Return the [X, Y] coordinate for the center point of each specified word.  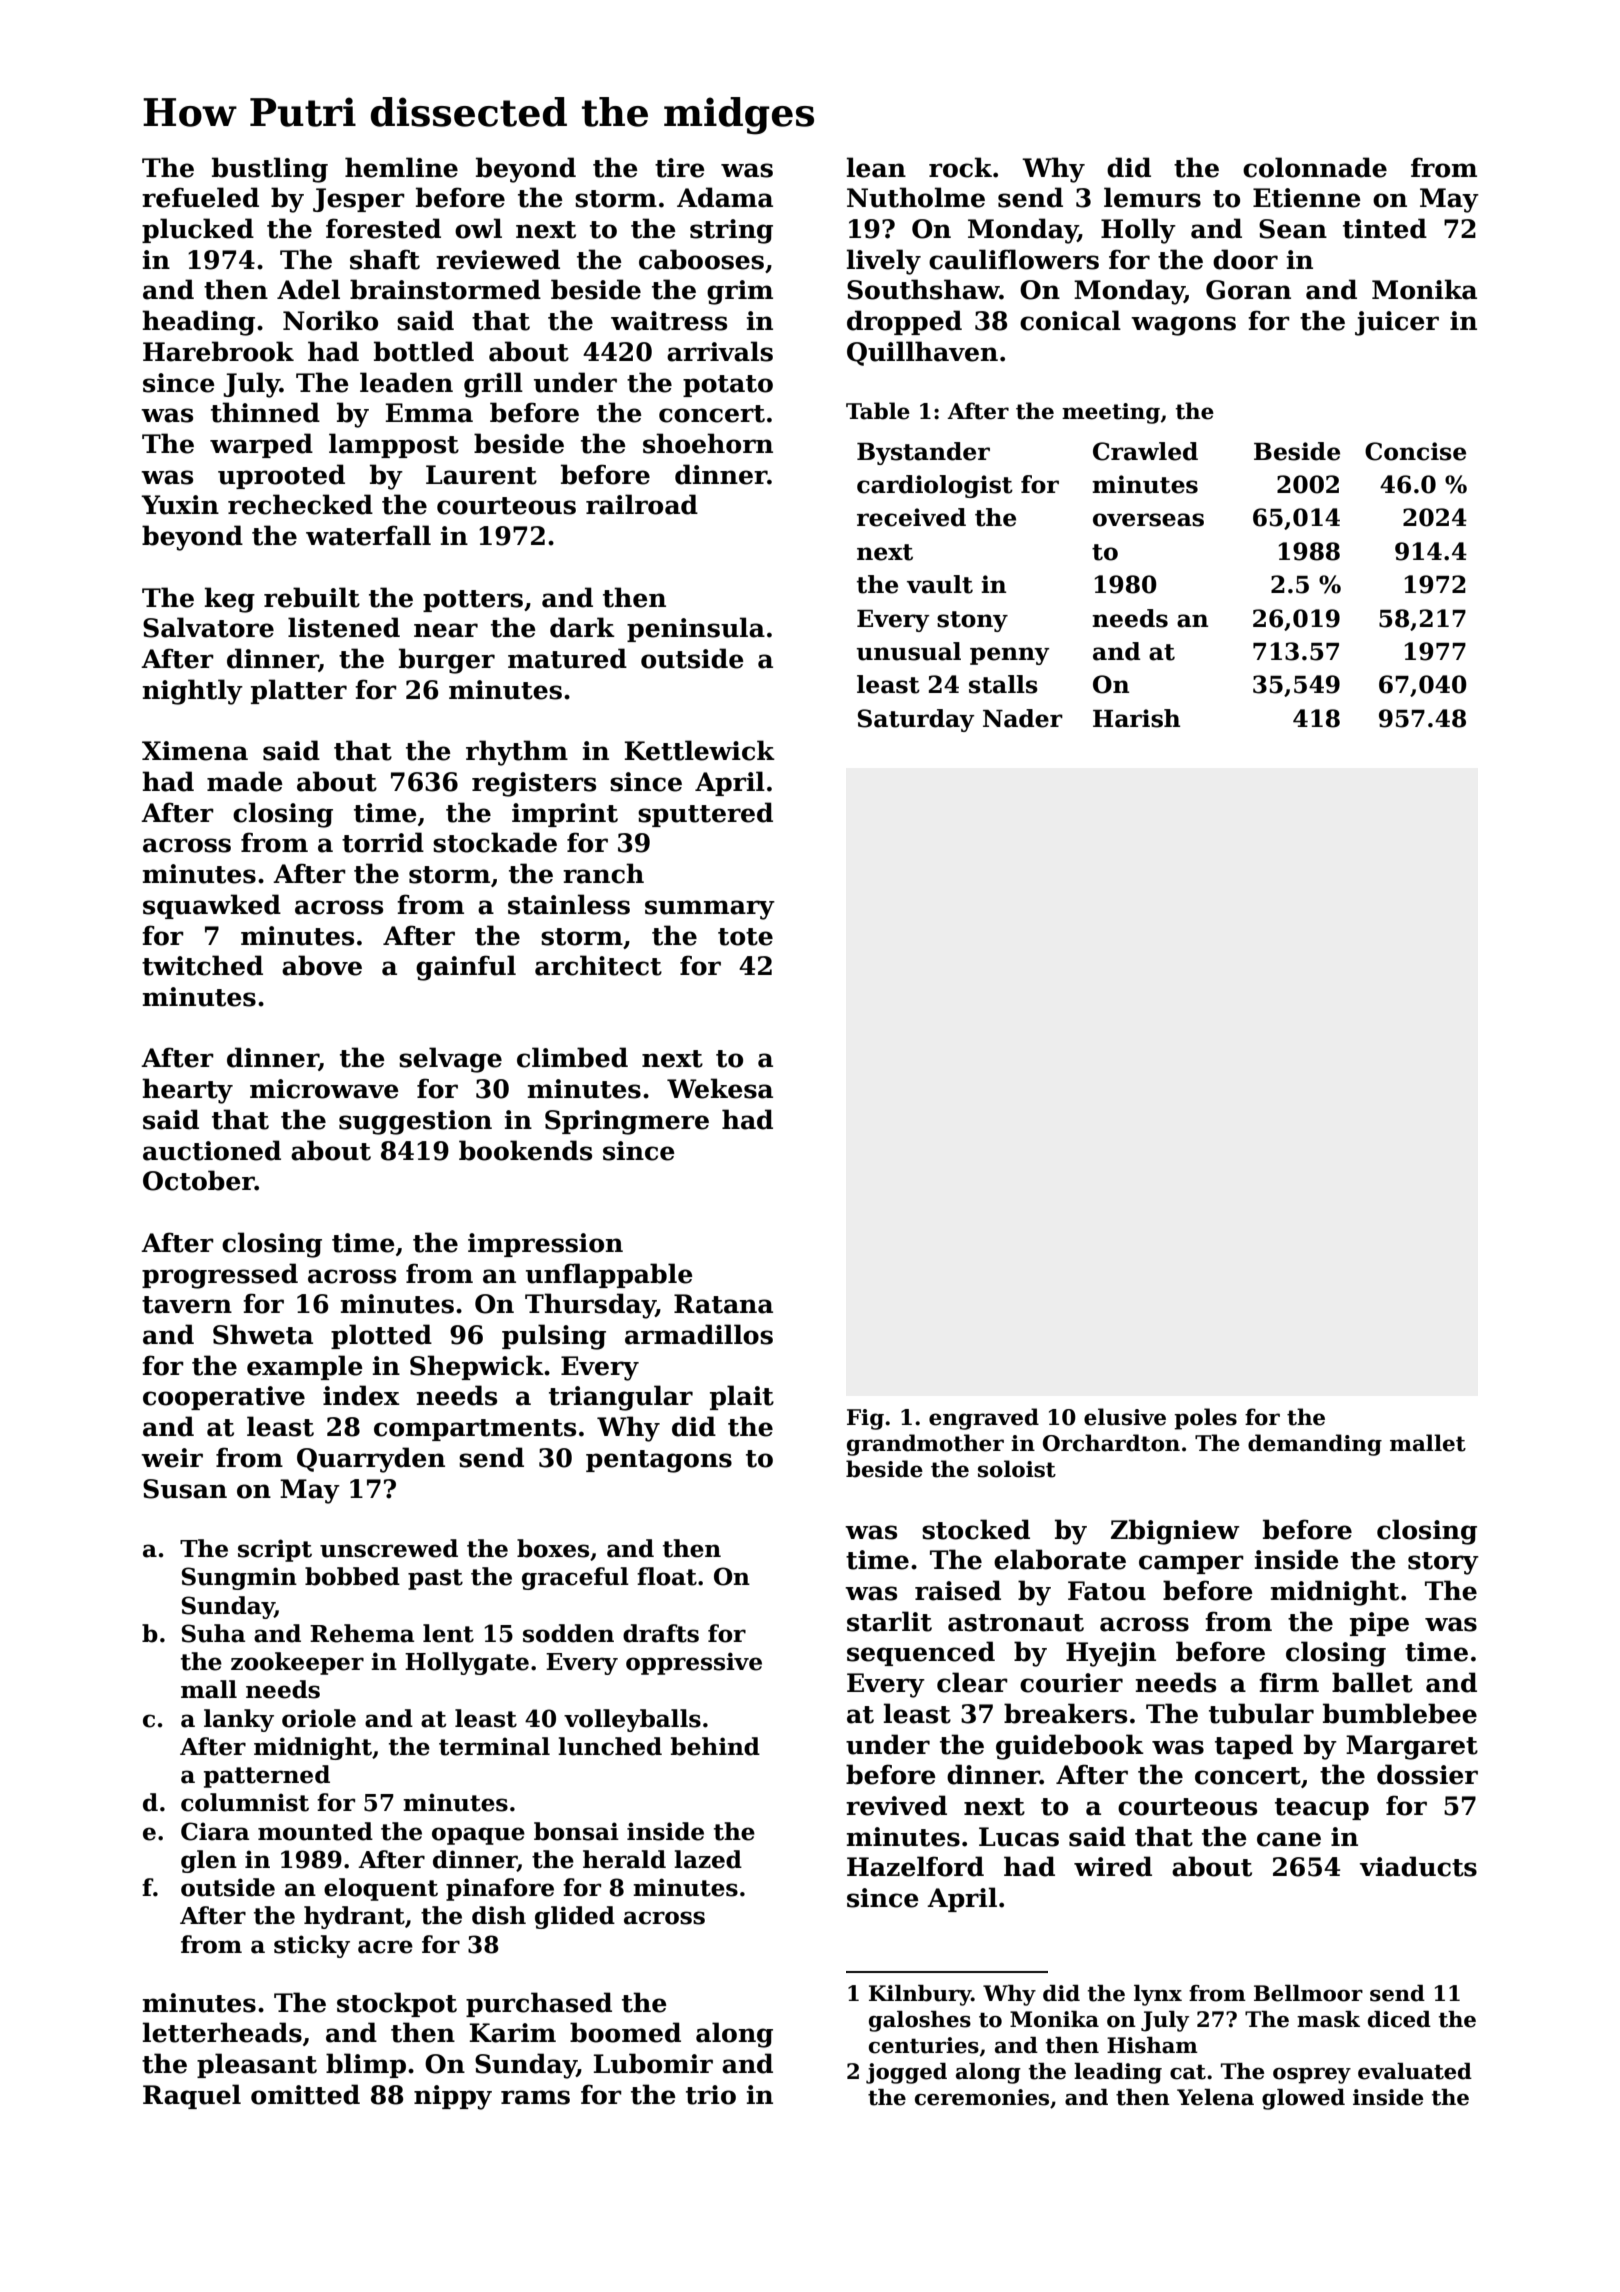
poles [1205, 1419]
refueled [200, 197]
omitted [305, 2094]
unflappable [609, 1275]
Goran [1248, 290]
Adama [725, 197]
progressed [220, 1276]
